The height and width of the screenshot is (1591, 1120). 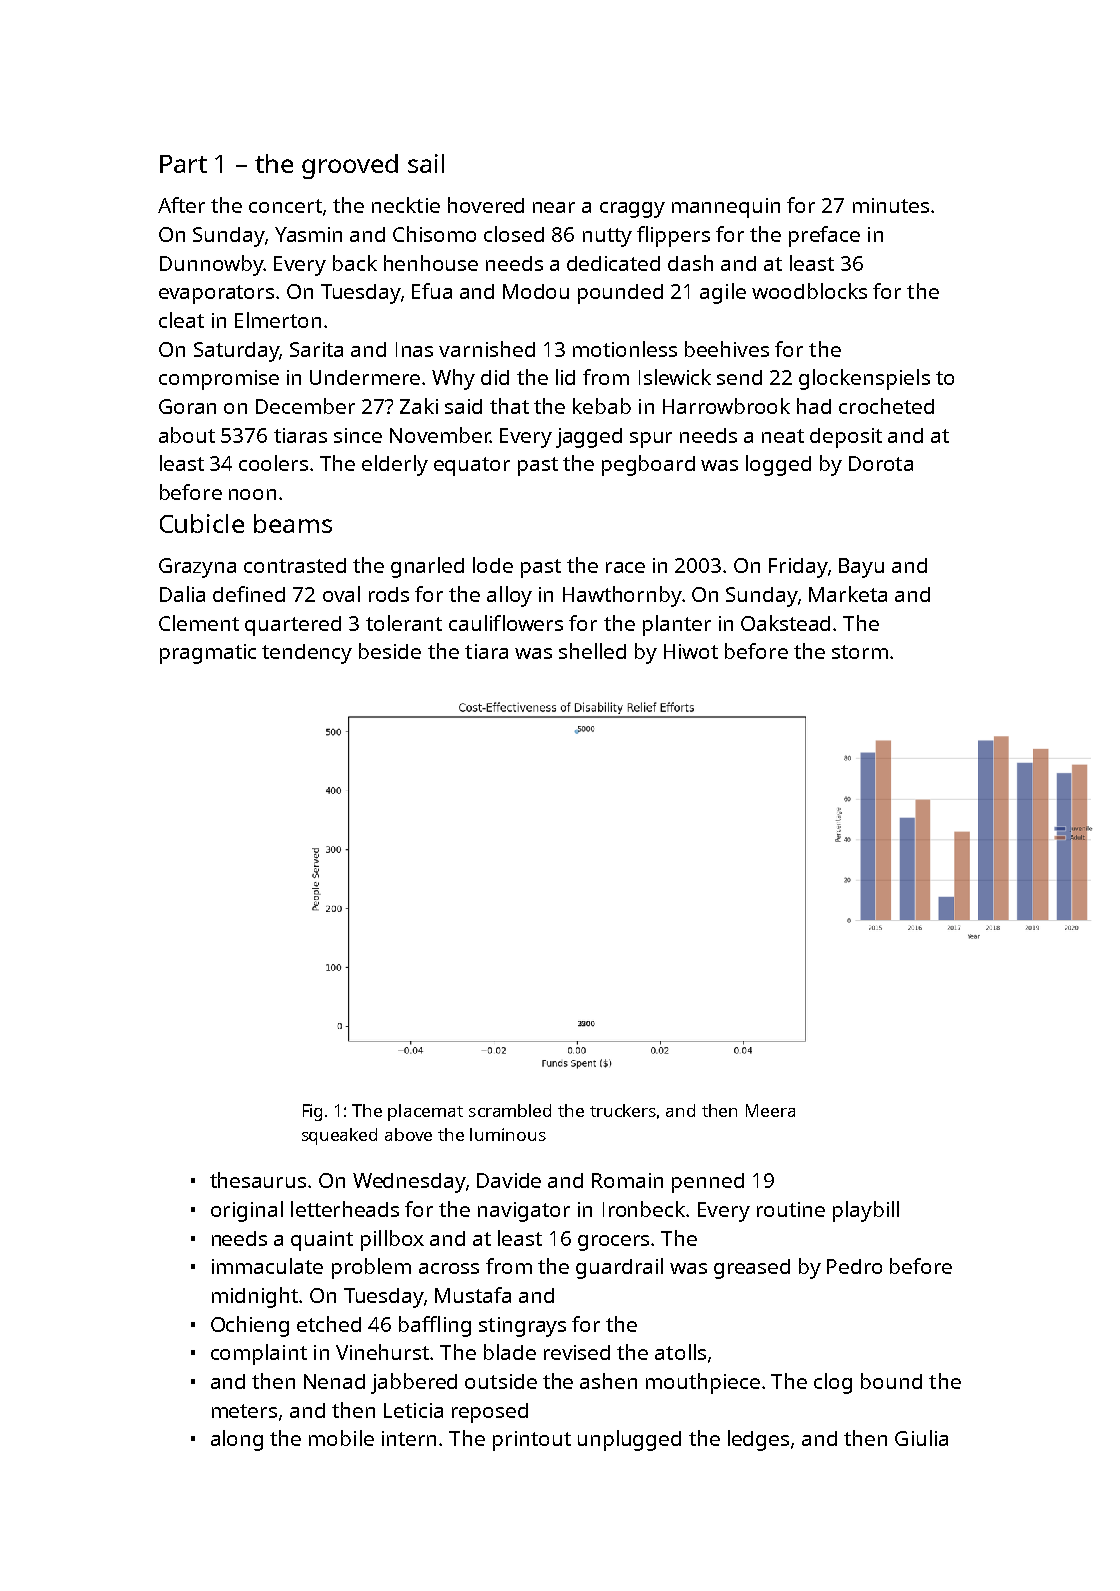 What do you see at coordinates (341, 1438) in the screenshot?
I see `mobile` at bounding box center [341, 1438].
